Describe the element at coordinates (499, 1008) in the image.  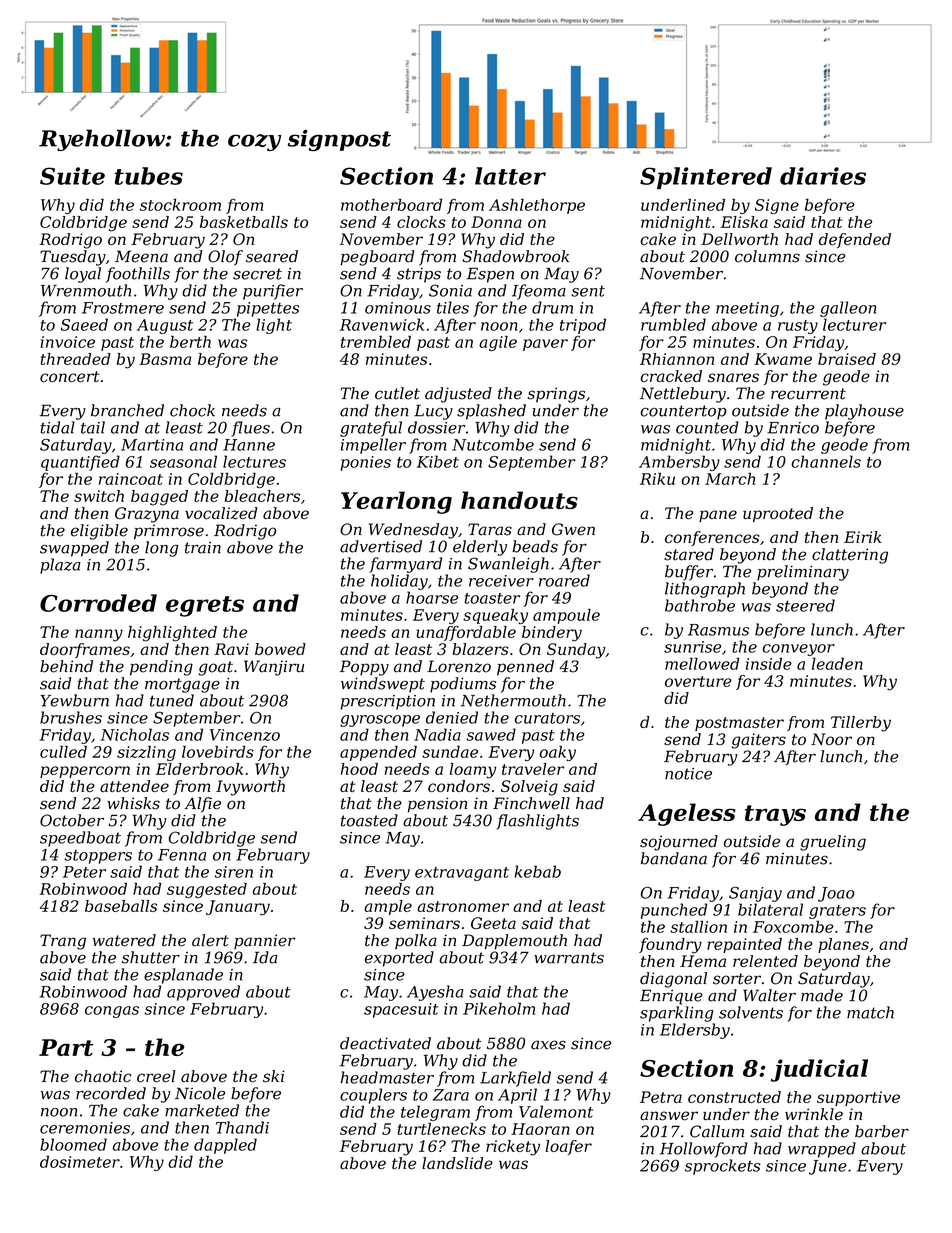
I see `Pikeholm` at that location.
